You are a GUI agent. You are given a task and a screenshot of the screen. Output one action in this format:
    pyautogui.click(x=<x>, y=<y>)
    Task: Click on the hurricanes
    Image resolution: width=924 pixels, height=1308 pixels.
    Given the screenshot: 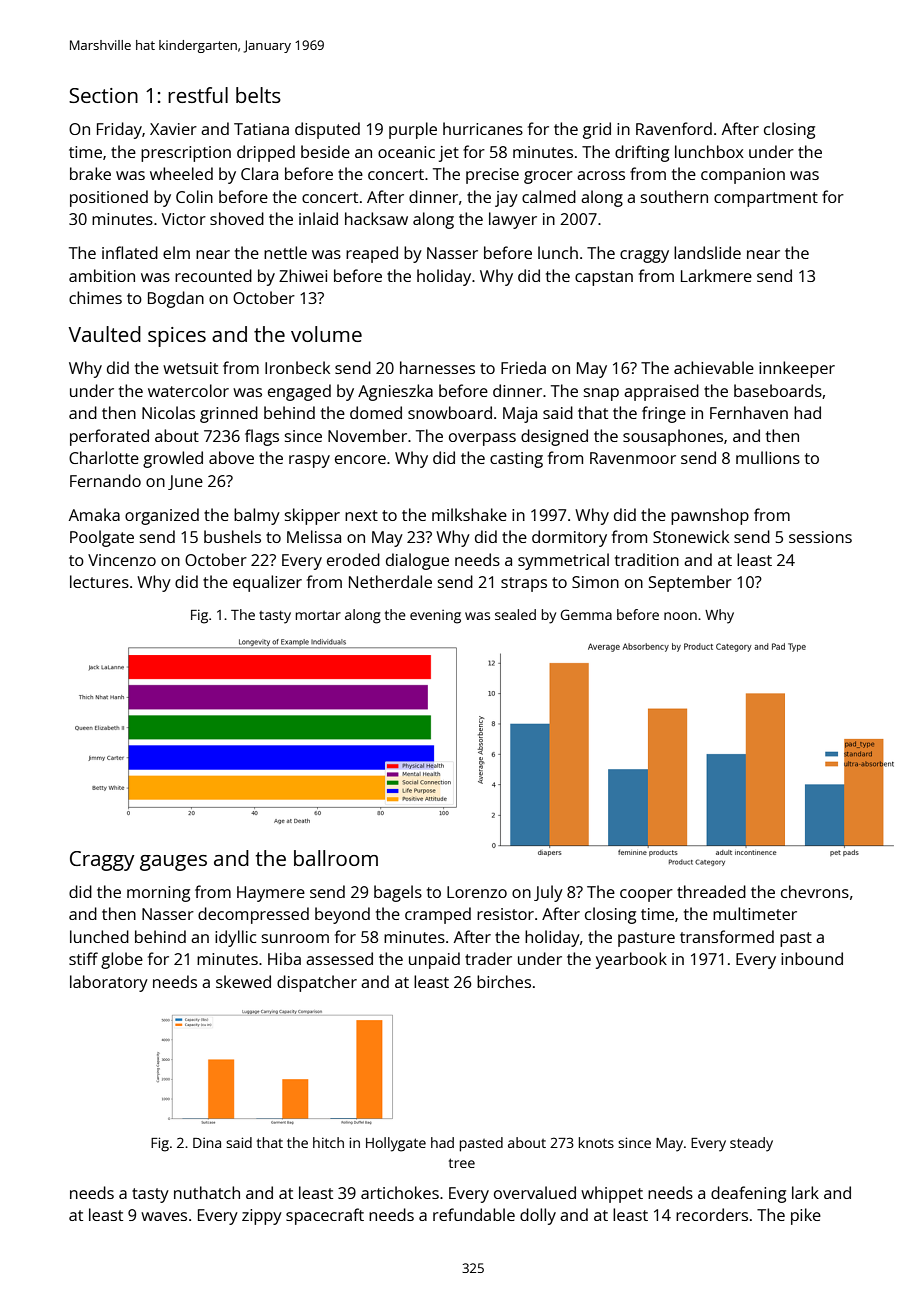 What is the action you would take?
    pyautogui.click(x=483, y=128)
